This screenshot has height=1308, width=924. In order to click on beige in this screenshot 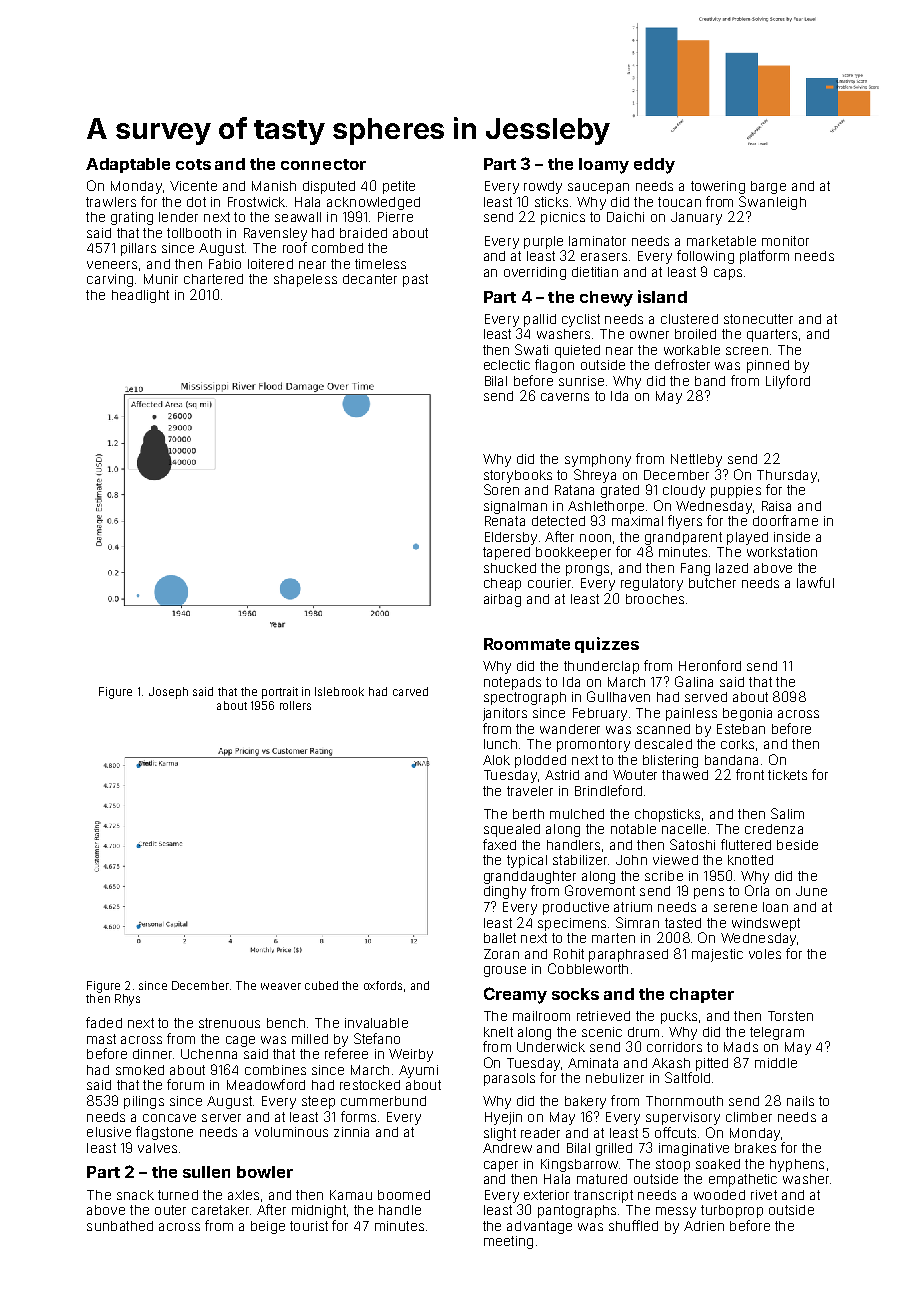, I will do `click(268, 1227)`.
